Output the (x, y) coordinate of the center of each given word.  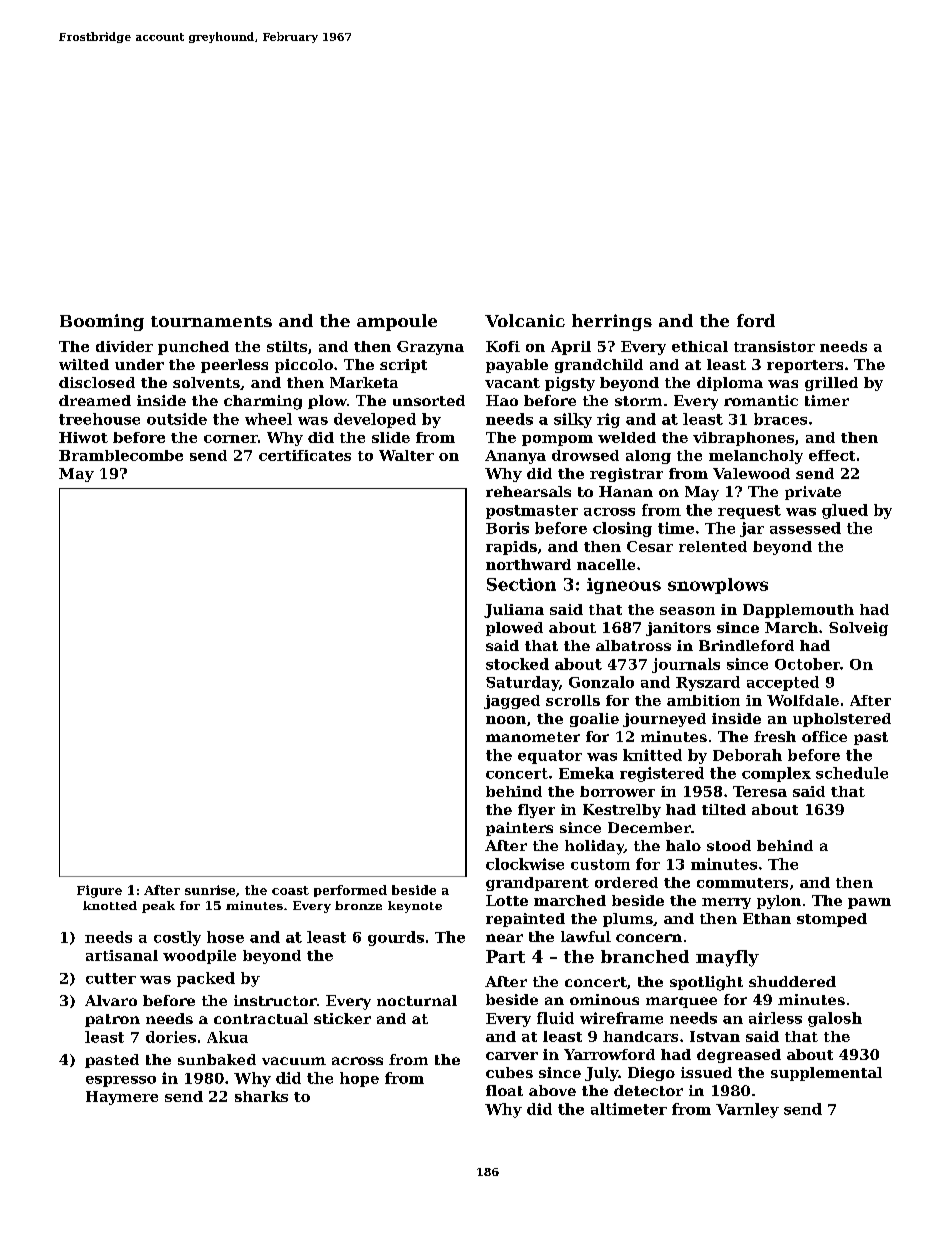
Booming (102, 322)
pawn (869, 903)
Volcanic (525, 320)
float (504, 1090)
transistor (774, 346)
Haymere (122, 1098)
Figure (99, 891)
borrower (617, 791)
